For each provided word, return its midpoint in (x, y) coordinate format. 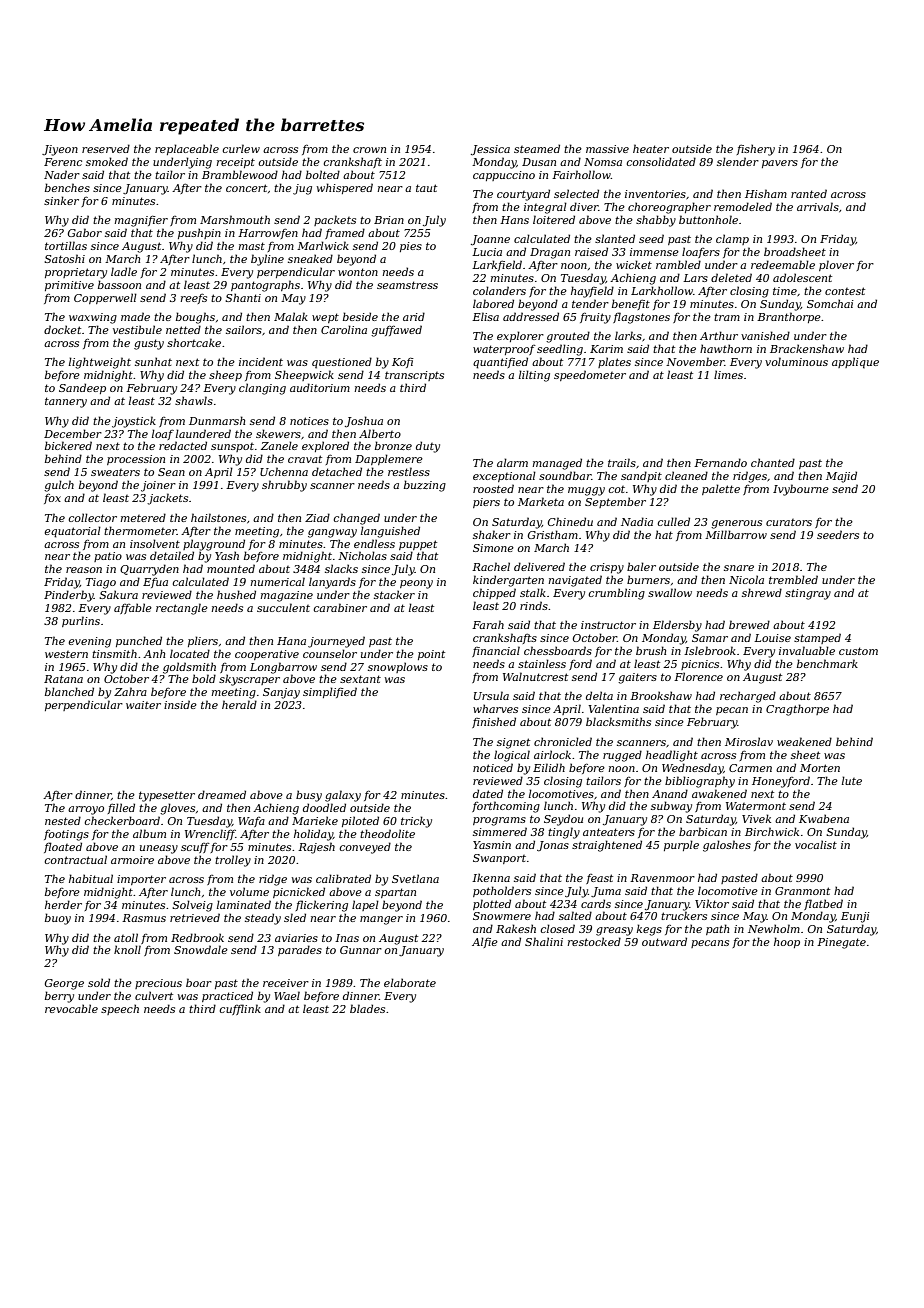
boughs (195, 318)
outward (664, 941)
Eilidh (549, 767)
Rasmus (144, 918)
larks (628, 335)
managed (557, 464)
